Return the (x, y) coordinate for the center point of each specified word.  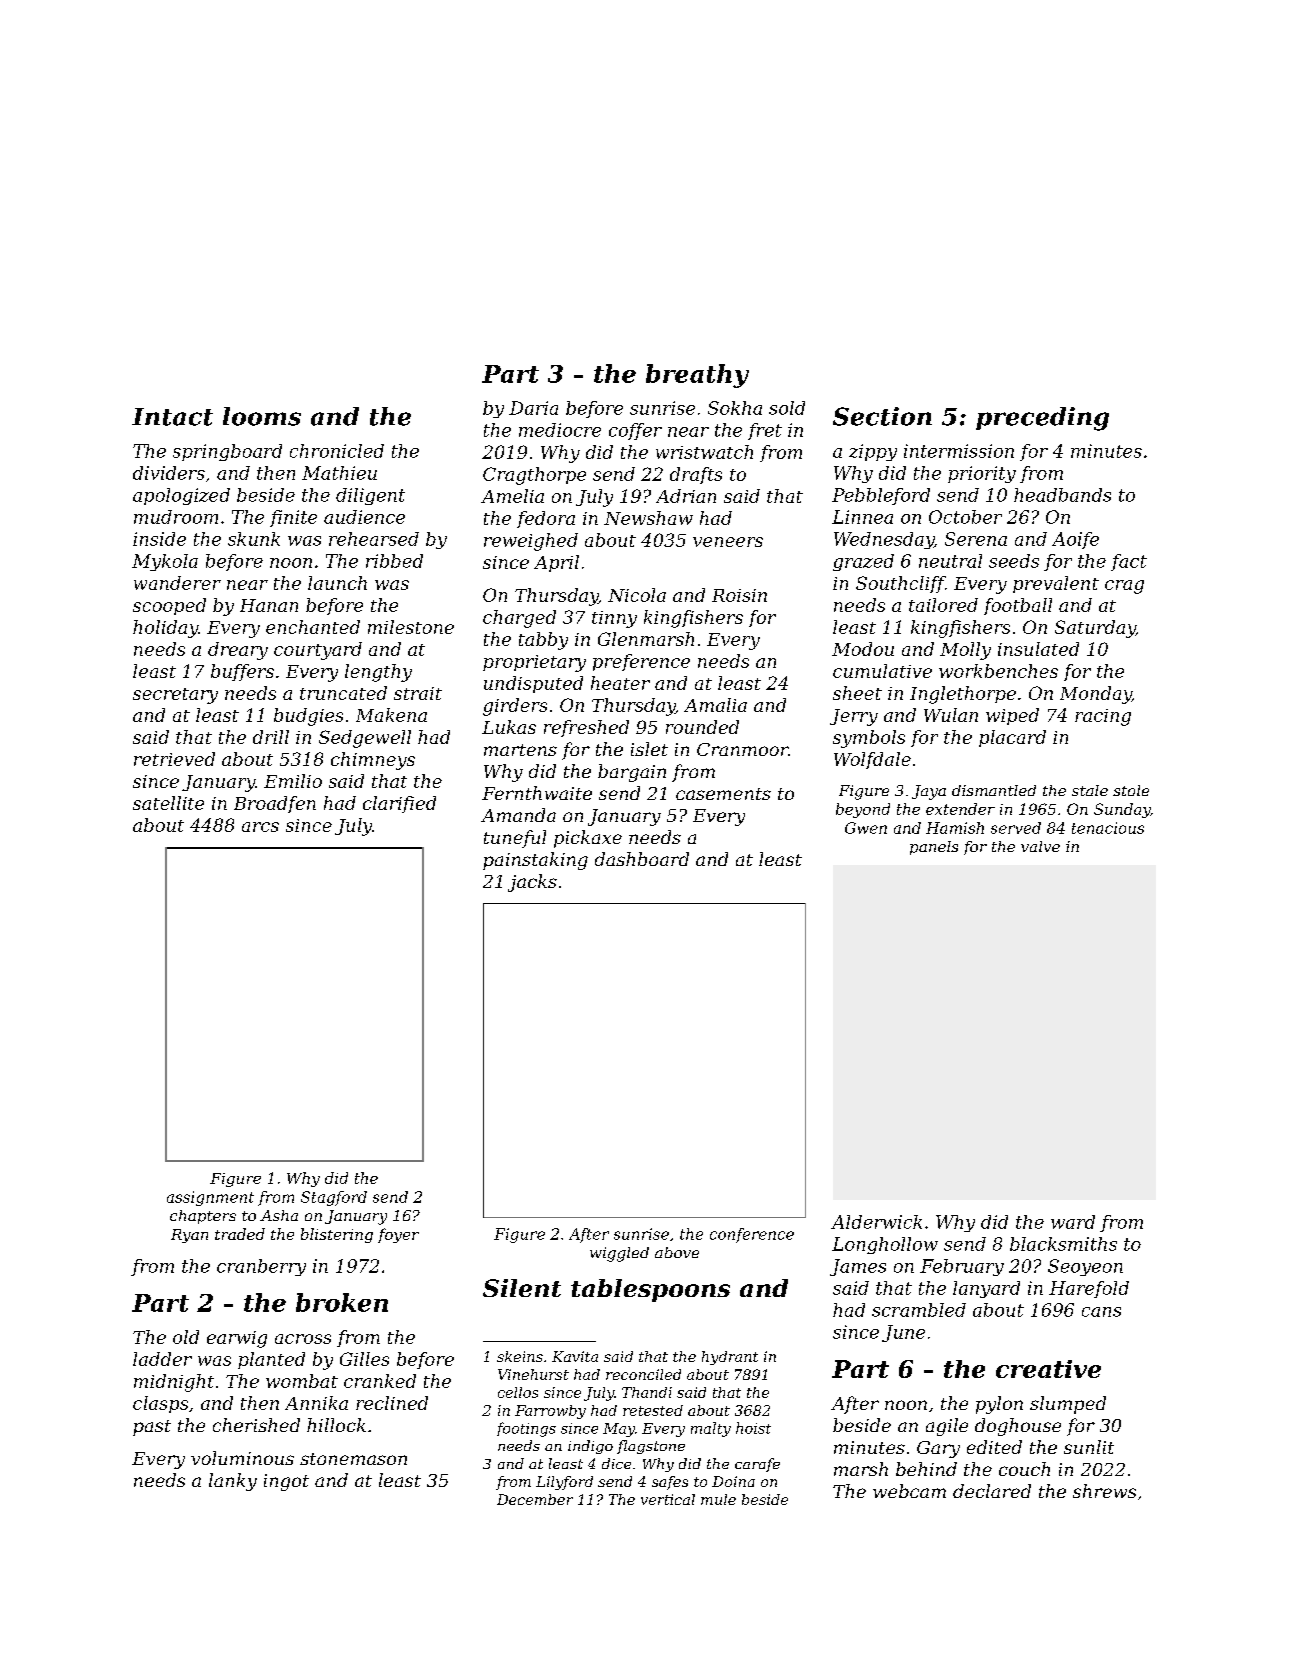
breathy (697, 376)
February (962, 1267)
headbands (1062, 495)
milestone (411, 627)
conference (752, 1235)
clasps (160, 1404)
